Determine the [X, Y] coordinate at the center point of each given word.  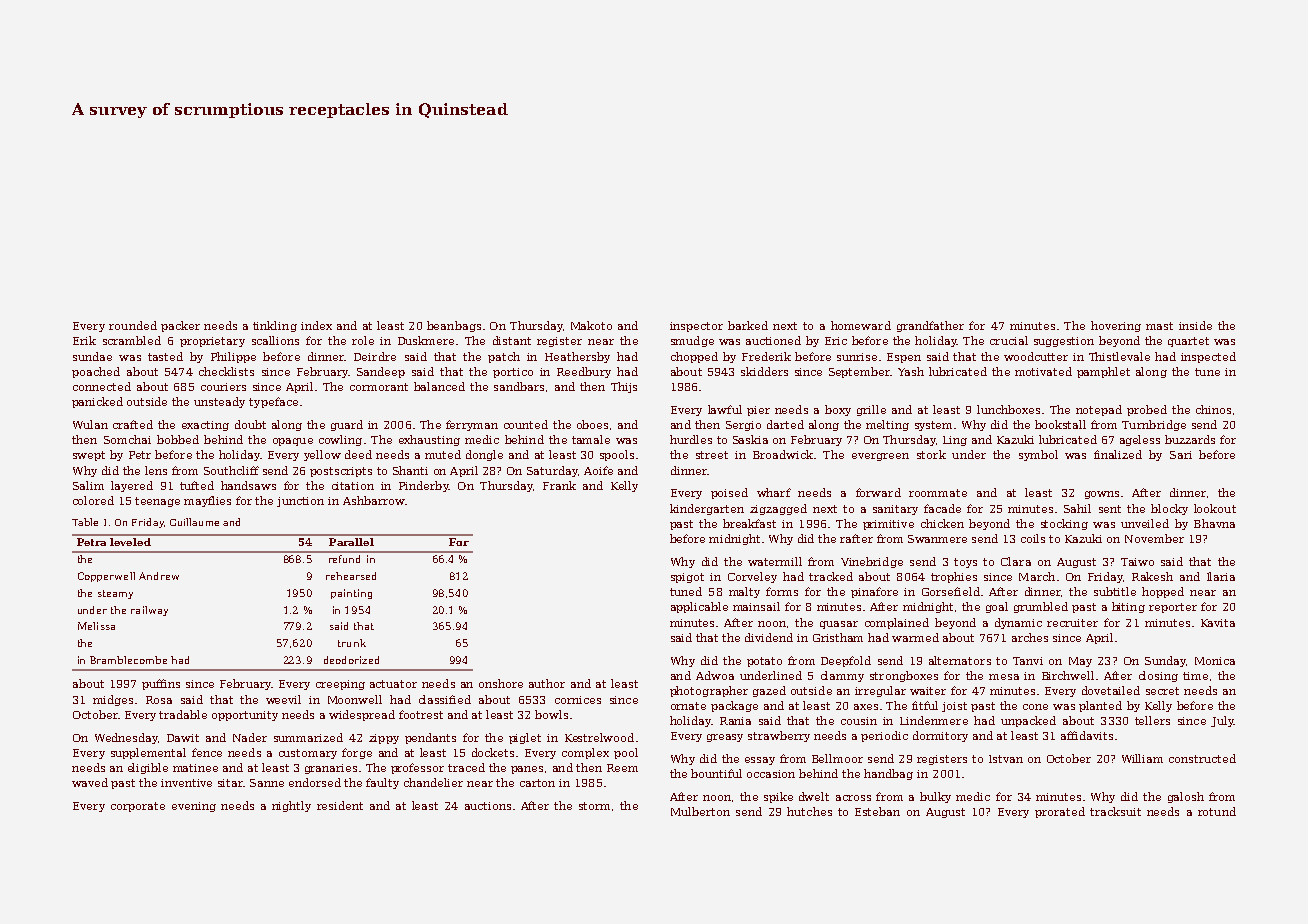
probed [1147, 410]
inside [1195, 325]
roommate [938, 493]
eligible [148, 768]
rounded [133, 325]
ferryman [472, 425]
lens [156, 470]
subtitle [1115, 591]
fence [207, 752]
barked [748, 325]
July [1222, 721]
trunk [352, 643]
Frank [559, 485]
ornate [688, 706]
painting [351, 594]
